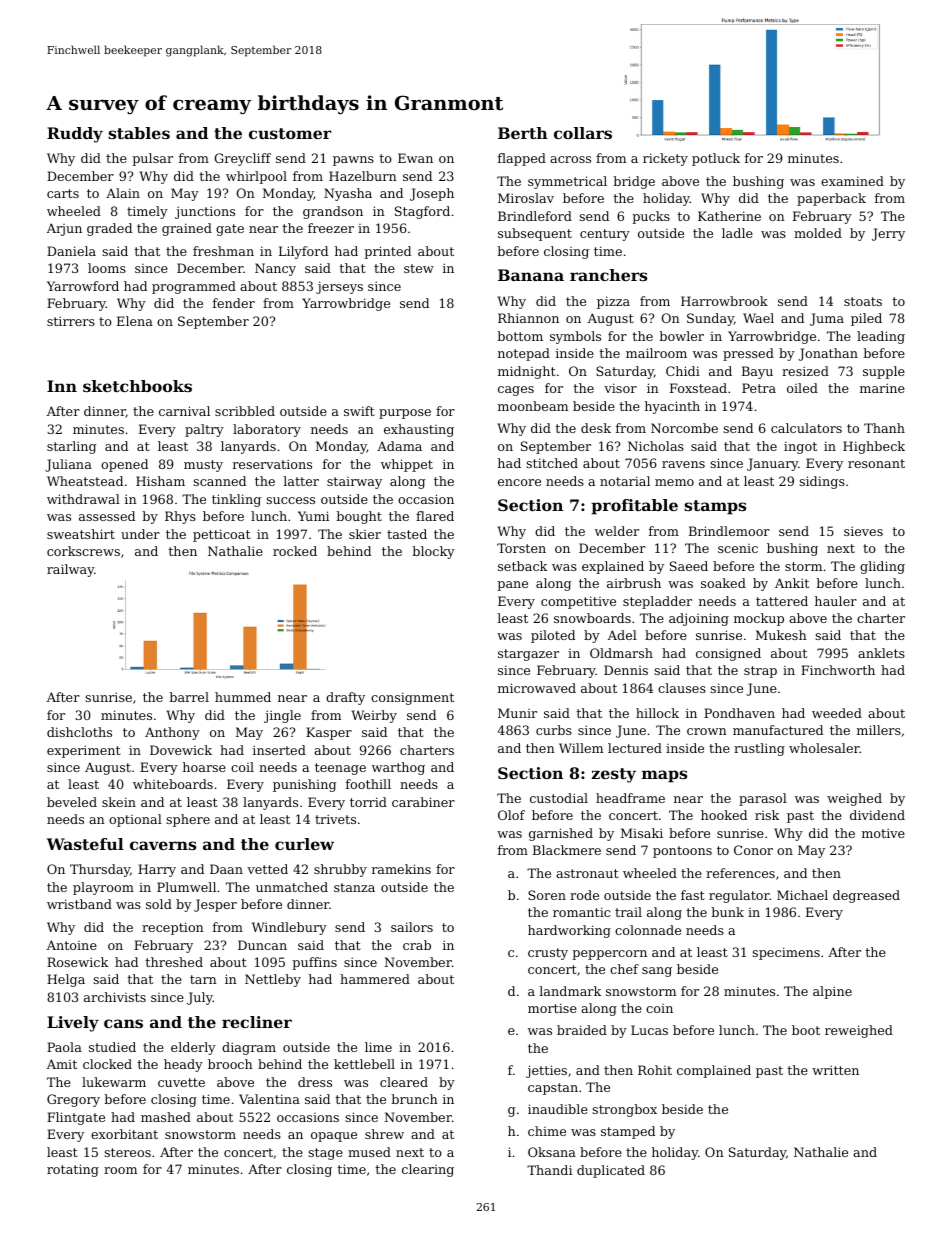 Image resolution: width=952 pixels, height=1233 pixels. Describe the element at coordinates (596, 428) in the screenshot. I see `desk` at that location.
